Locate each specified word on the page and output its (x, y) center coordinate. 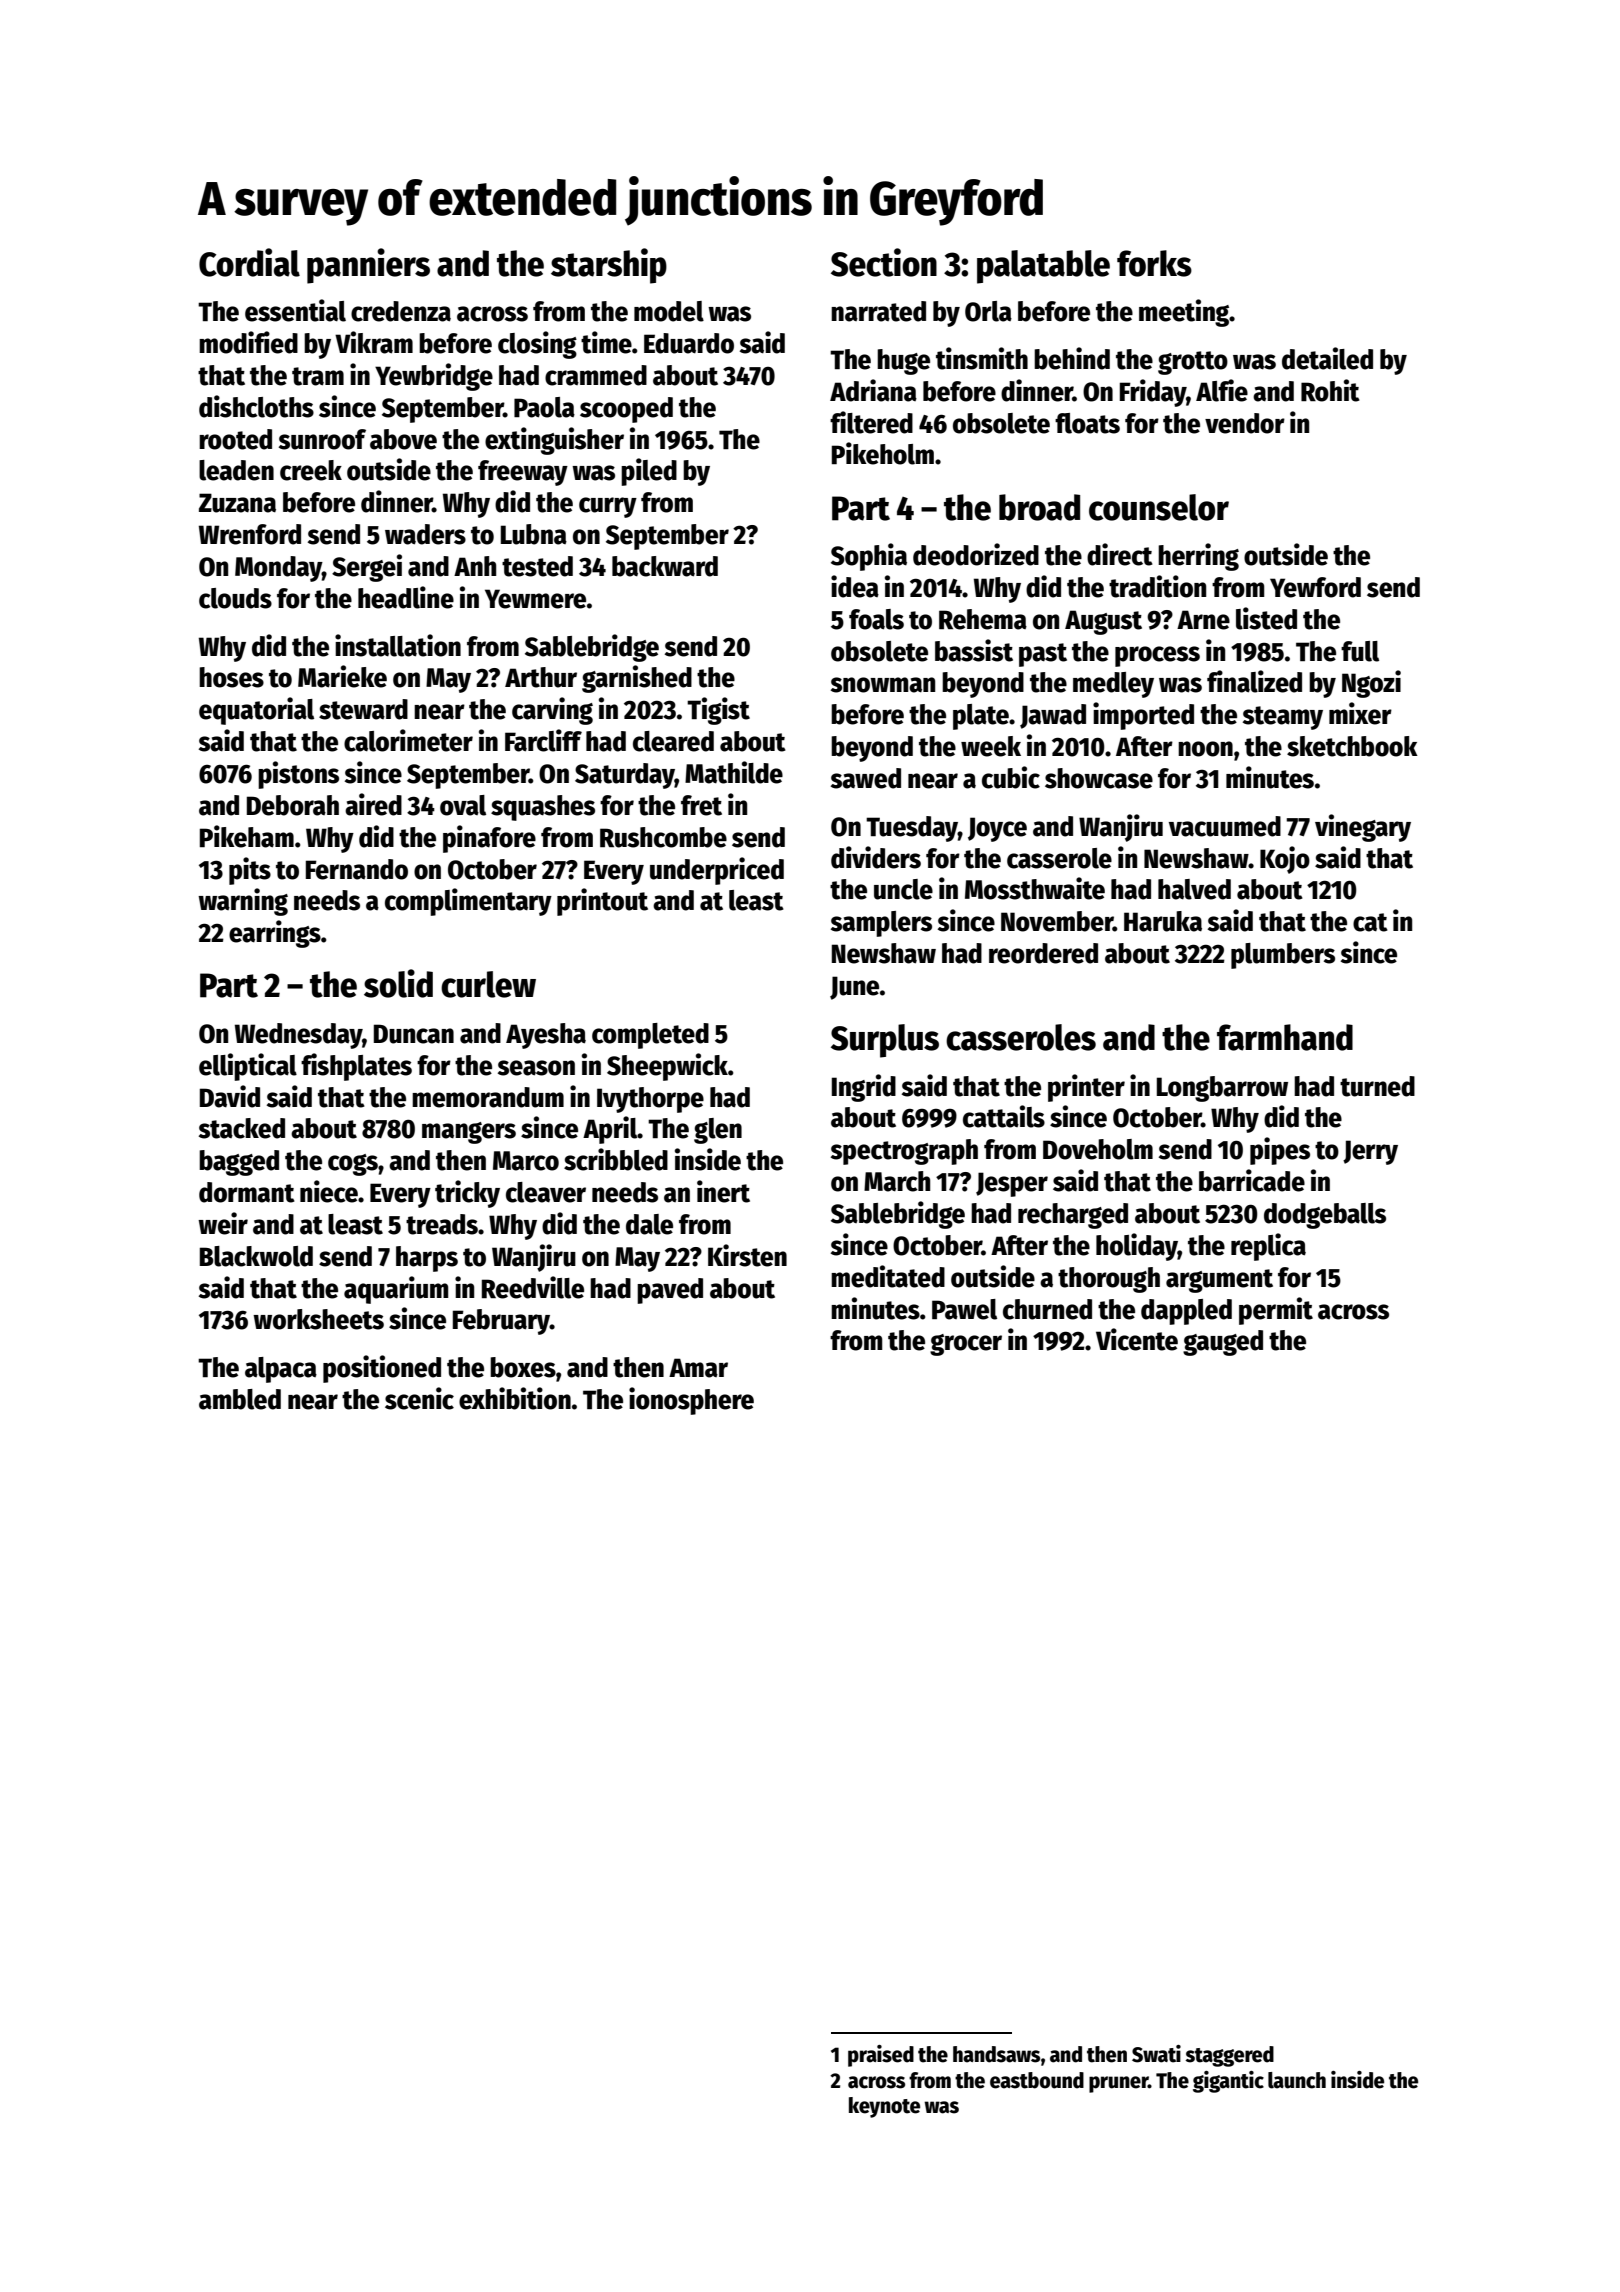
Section (884, 262)
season (536, 1068)
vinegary (1363, 828)
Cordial (249, 262)
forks (1154, 263)
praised (881, 2056)
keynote (884, 2107)
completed (650, 1036)
